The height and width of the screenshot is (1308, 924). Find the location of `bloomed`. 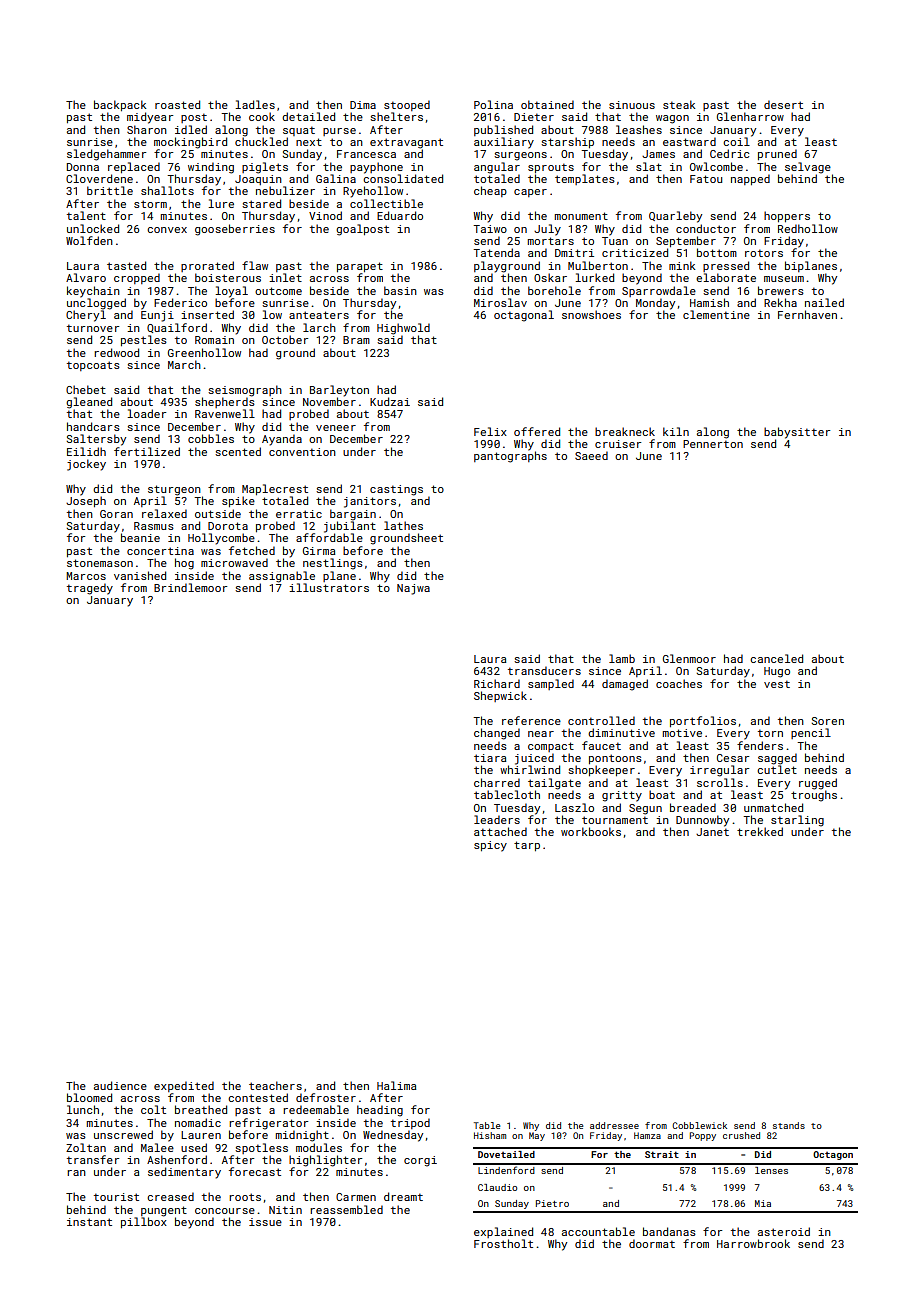

bloomed is located at coordinates (89, 1097).
